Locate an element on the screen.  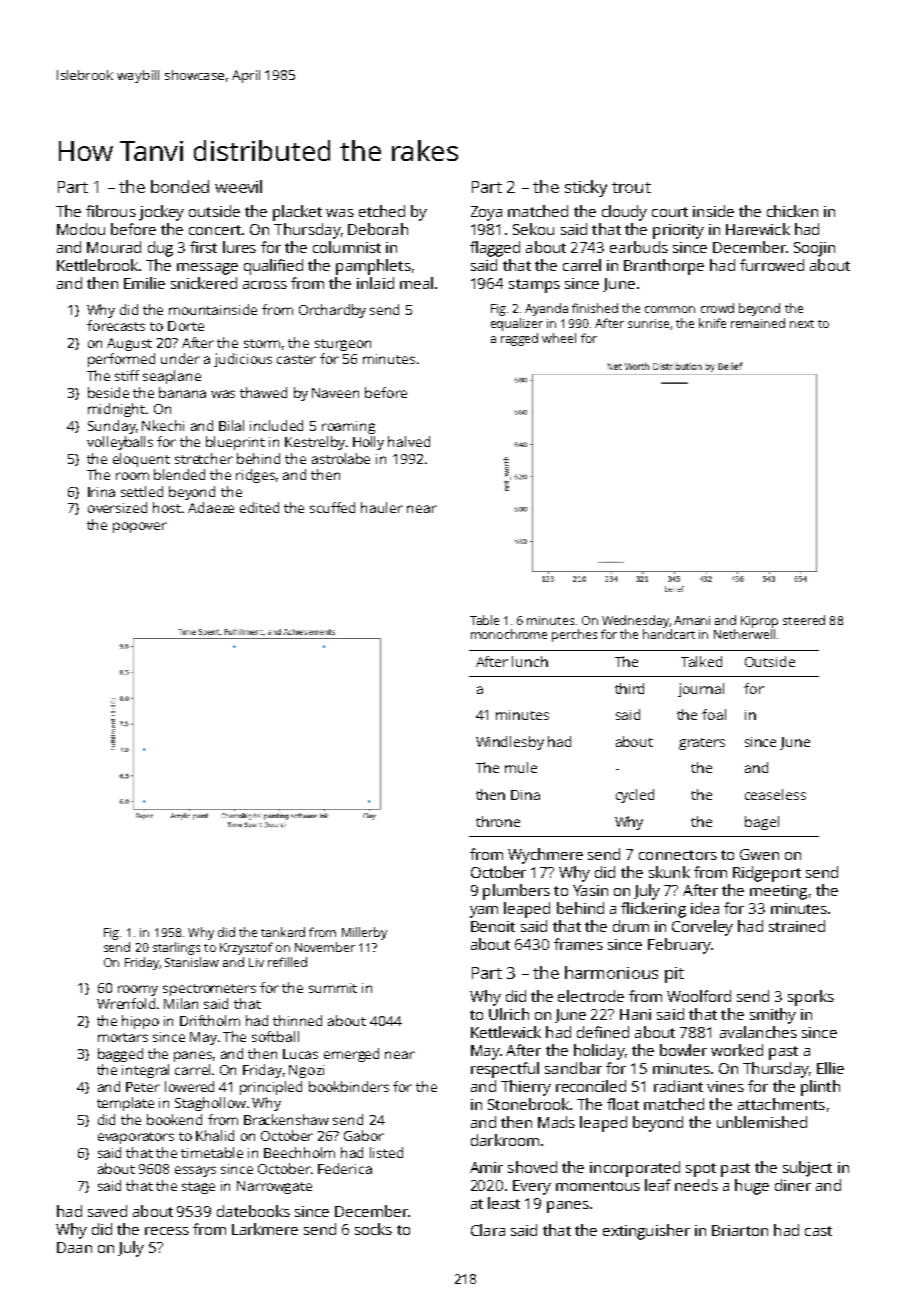
placket is located at coordinates (297, 213).
